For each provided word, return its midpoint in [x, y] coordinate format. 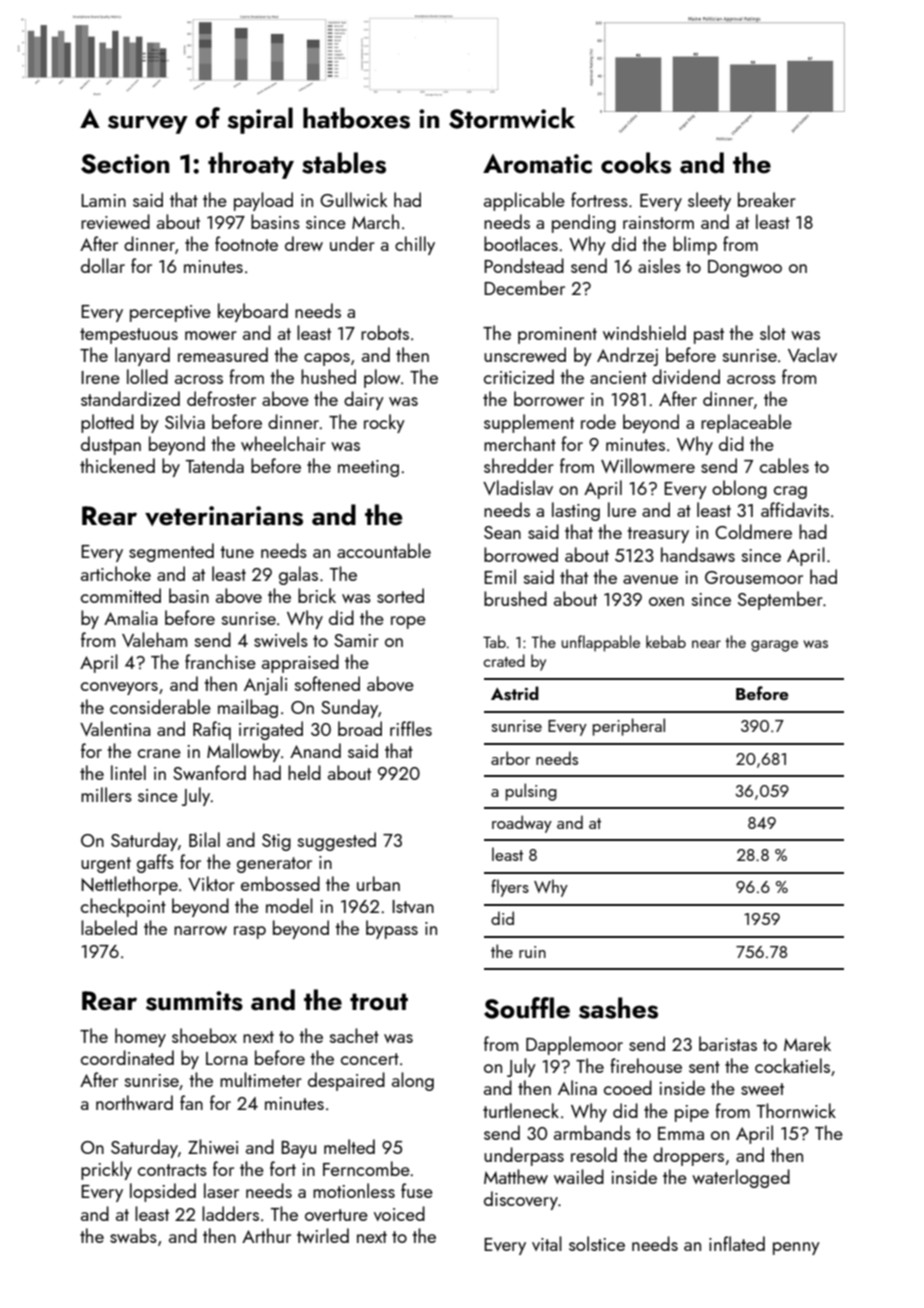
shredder [519, 465]
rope [408, 622]
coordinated [127, 1057]
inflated [737, 1243]
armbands [592, 1132]
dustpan [111, 445]
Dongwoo [745, 268]
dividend [686, 376]
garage [774, 646]
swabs [133, 1235]
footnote [246, 243]
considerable [160, 706]
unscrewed [525, 354]
